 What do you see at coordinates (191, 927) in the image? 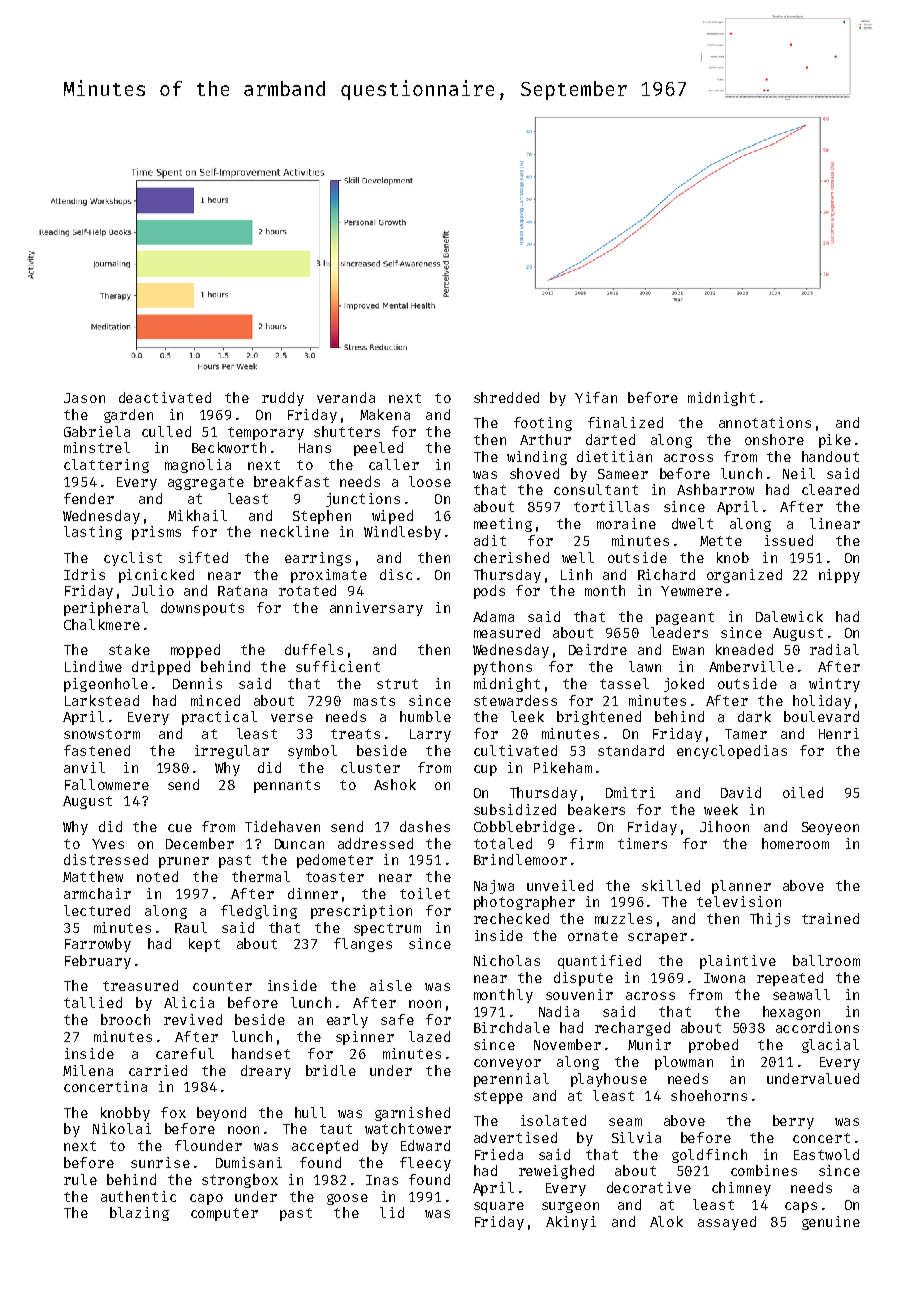
I see `Raul` at bounding box center [191, 927].
